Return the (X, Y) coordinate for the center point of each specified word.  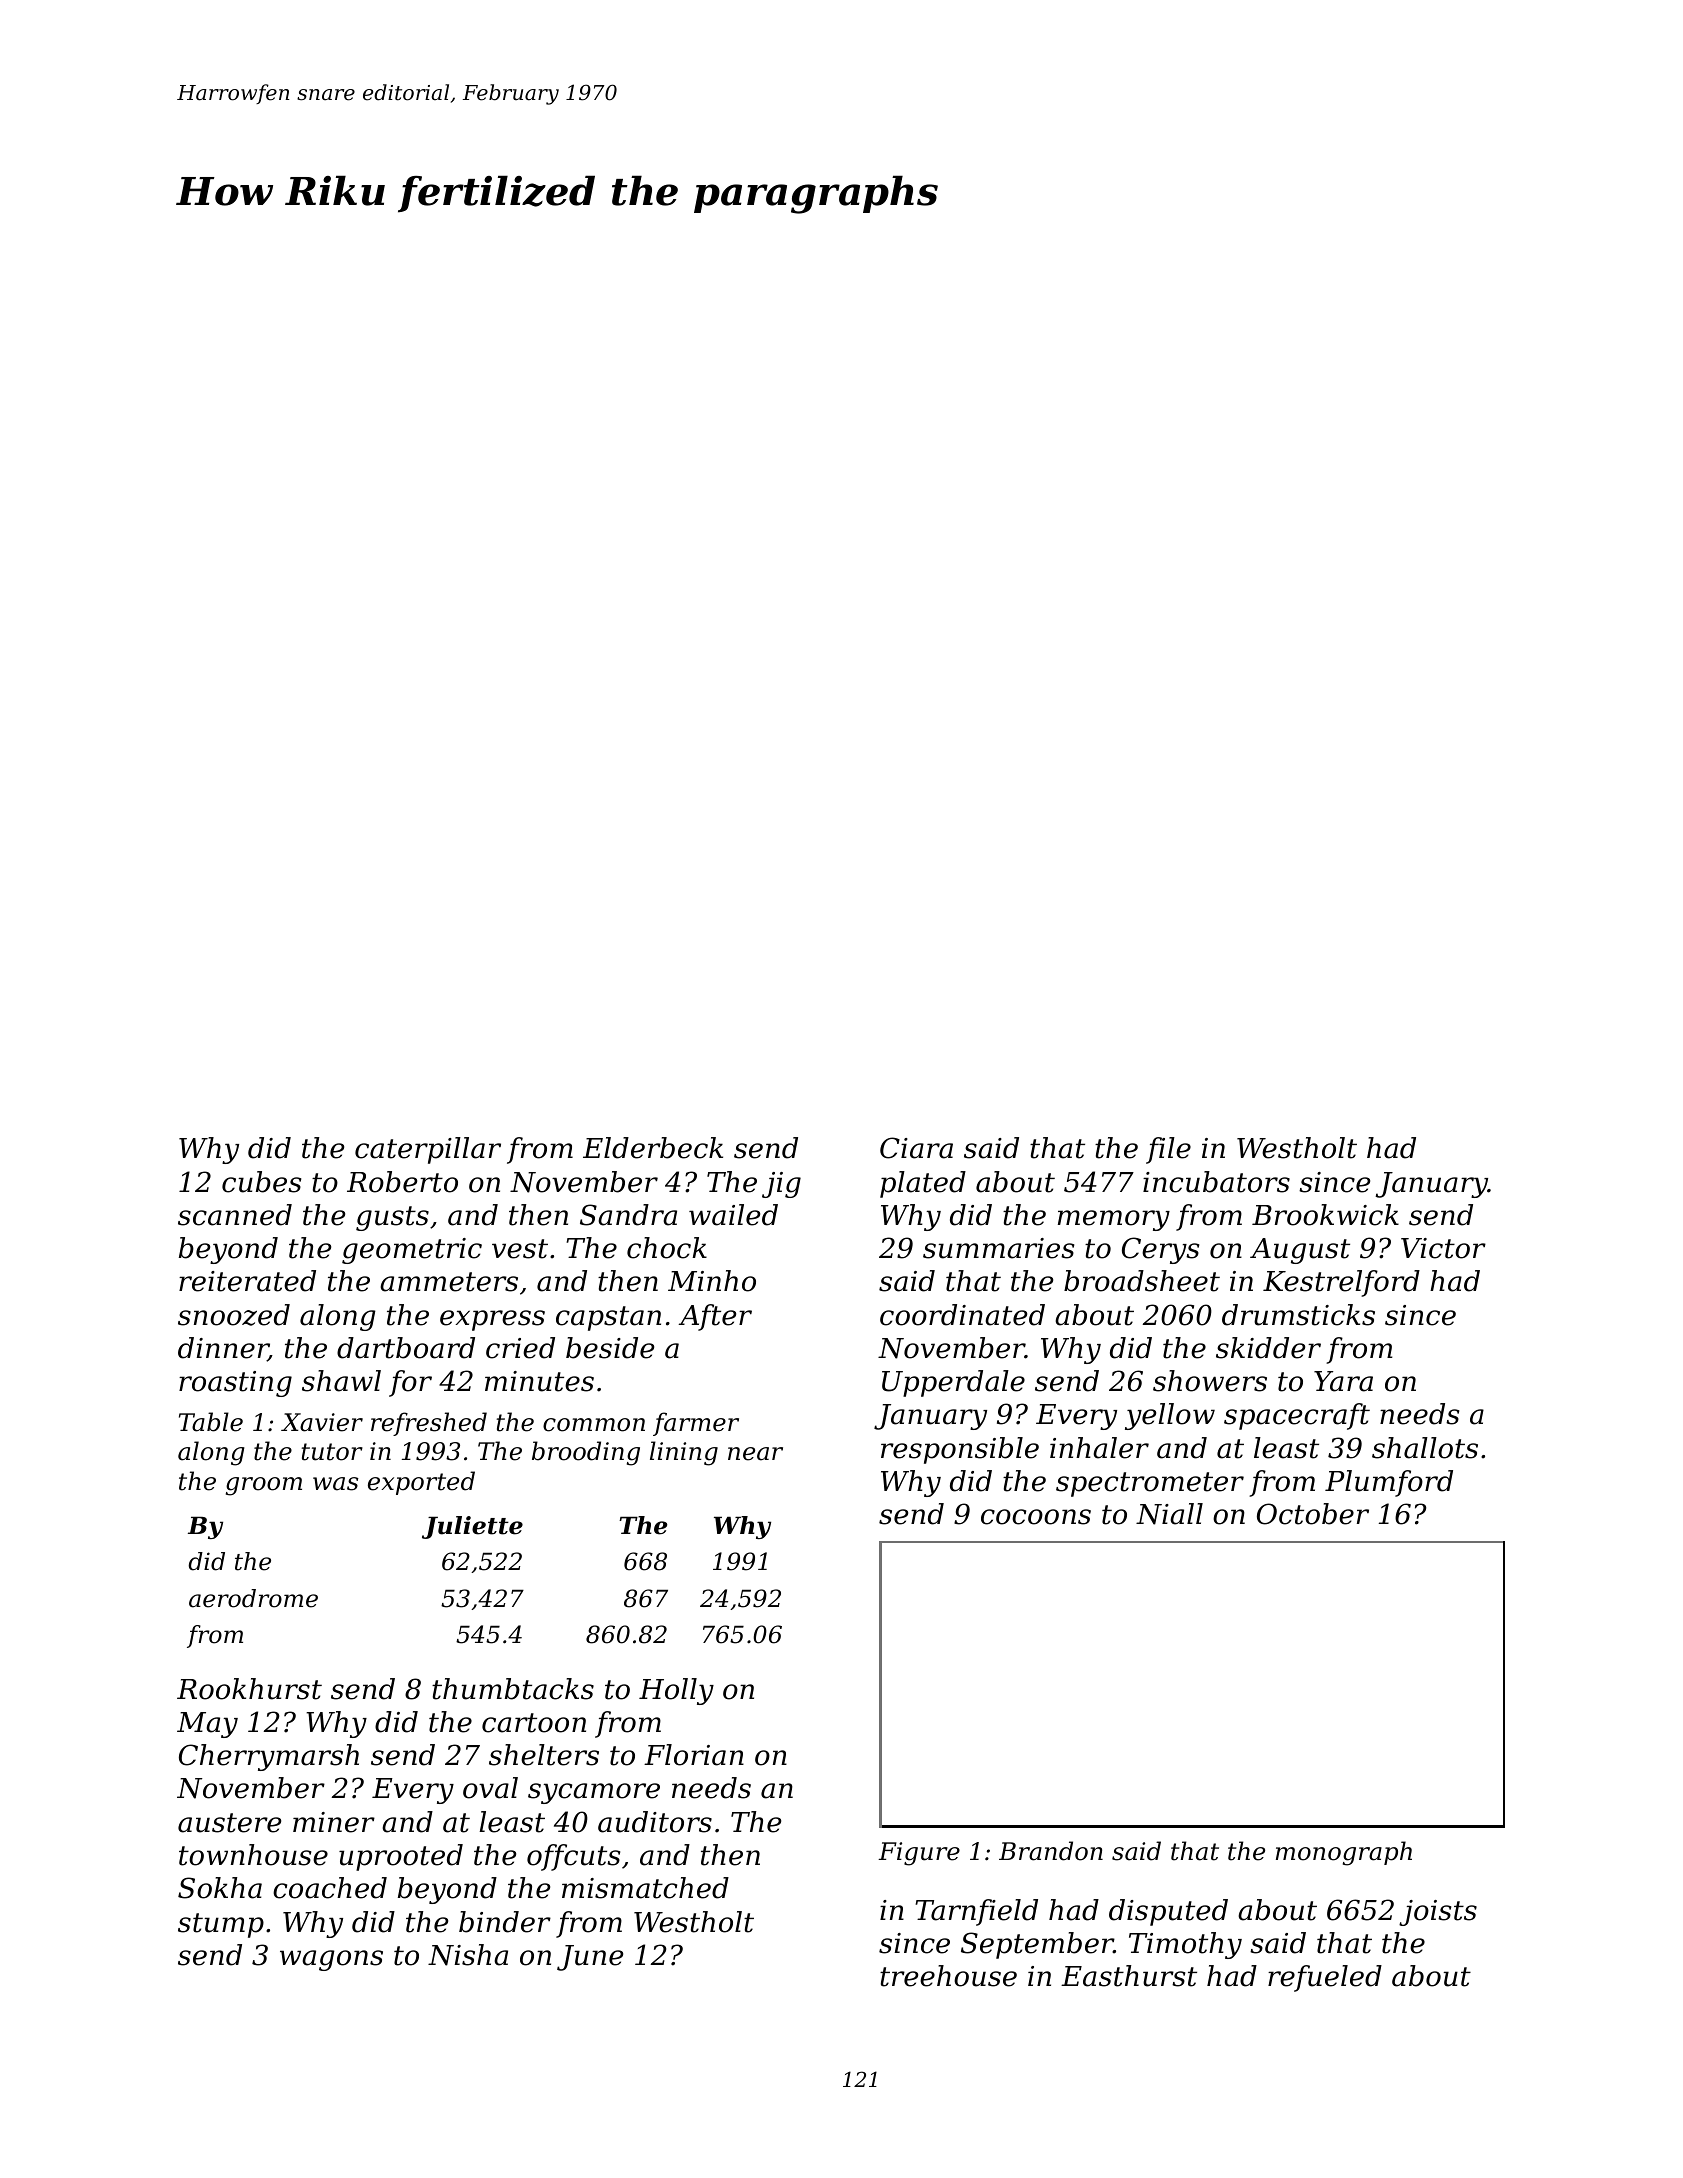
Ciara (916, 1148)
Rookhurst (249, 1689)
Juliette (472, 1527)
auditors (655, 1822)
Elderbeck (653, 1148)
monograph (1344, 1853)
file (1168, 1150)
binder (505, 1922)
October (1313, 1514)
